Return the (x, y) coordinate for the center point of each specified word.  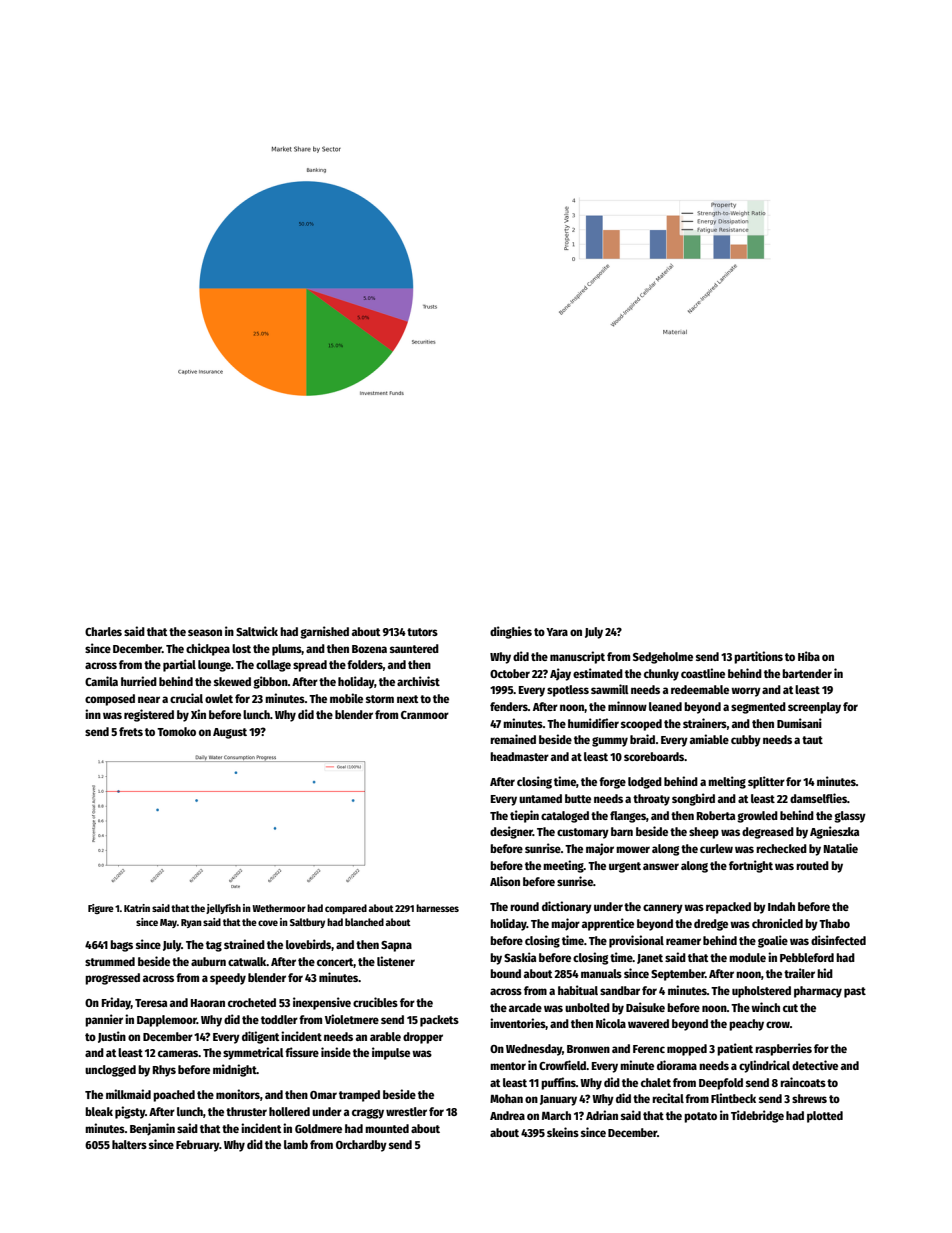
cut (790, 1008)
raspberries (783, 1049)
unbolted (587, 1007)
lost (241, 648)
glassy (850, 817)
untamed (540, 798)
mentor (508, 1066)
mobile (346, 698)
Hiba (809, 656)
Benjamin (152, 1129)
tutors (422, 632)
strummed (110, 961)
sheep (704, 833)
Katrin (137, 908)
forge (612, 783)
